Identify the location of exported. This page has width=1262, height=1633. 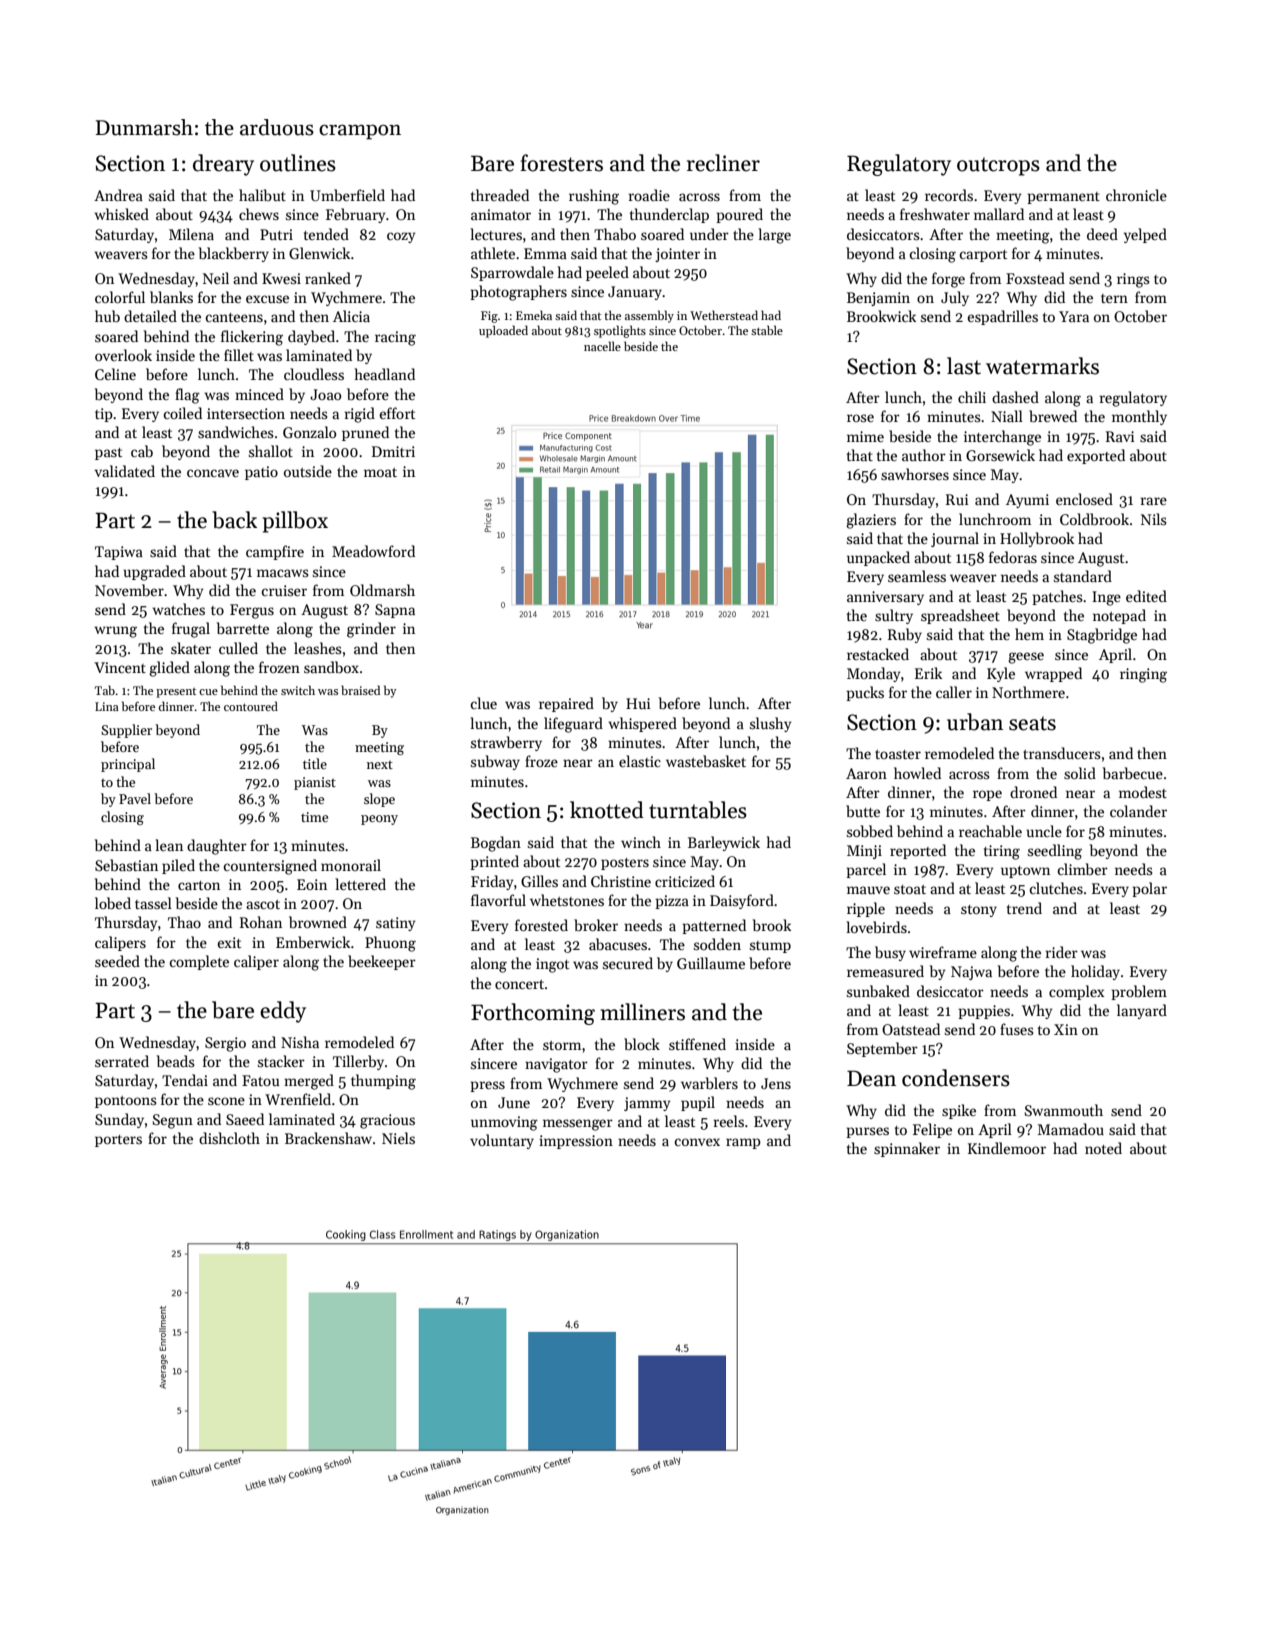
(1096, 456).
